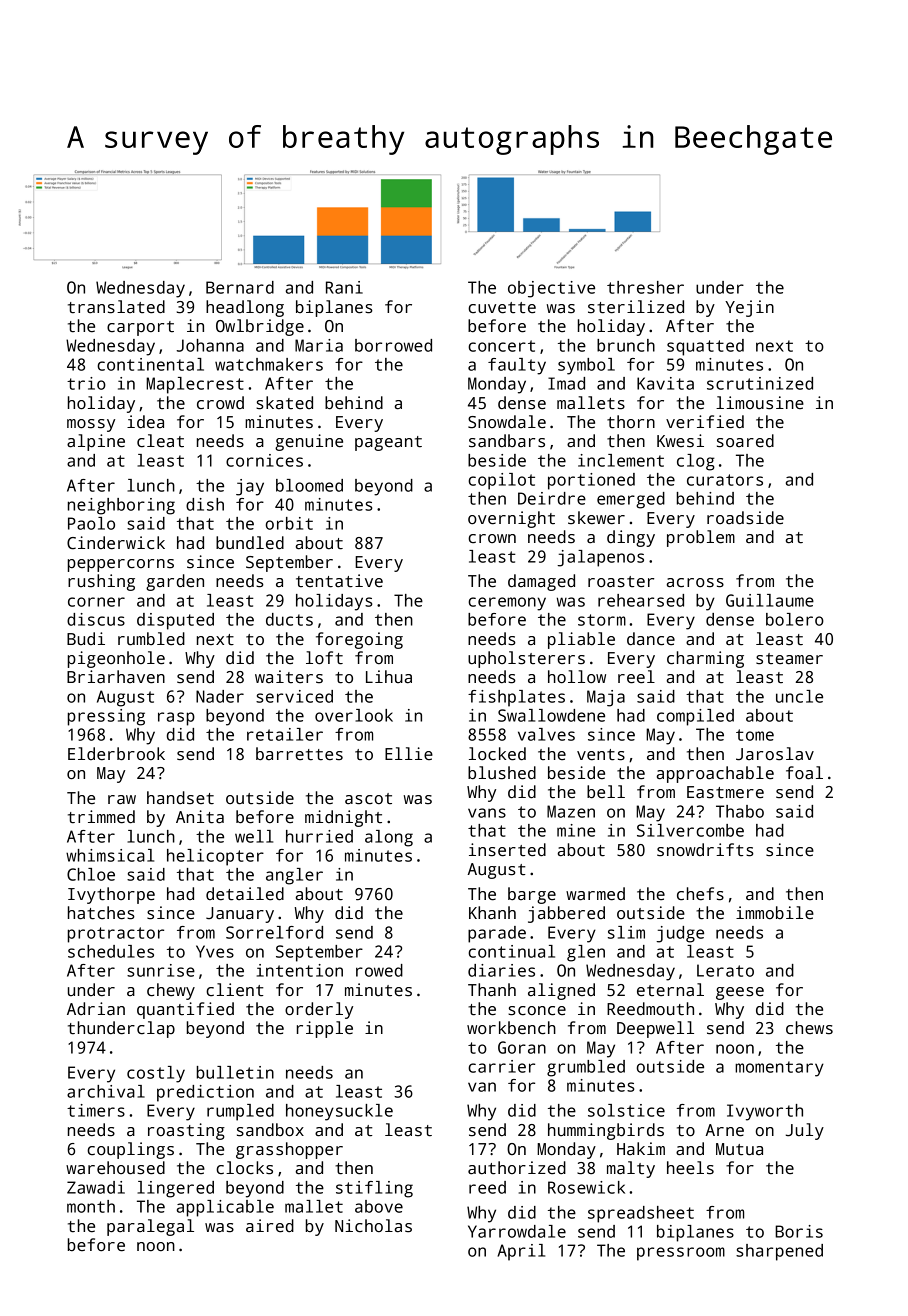 The image size is (908, 1316). Describe the element at coordinates (552, 498) in the page. I see `Deirdre` at that location.
